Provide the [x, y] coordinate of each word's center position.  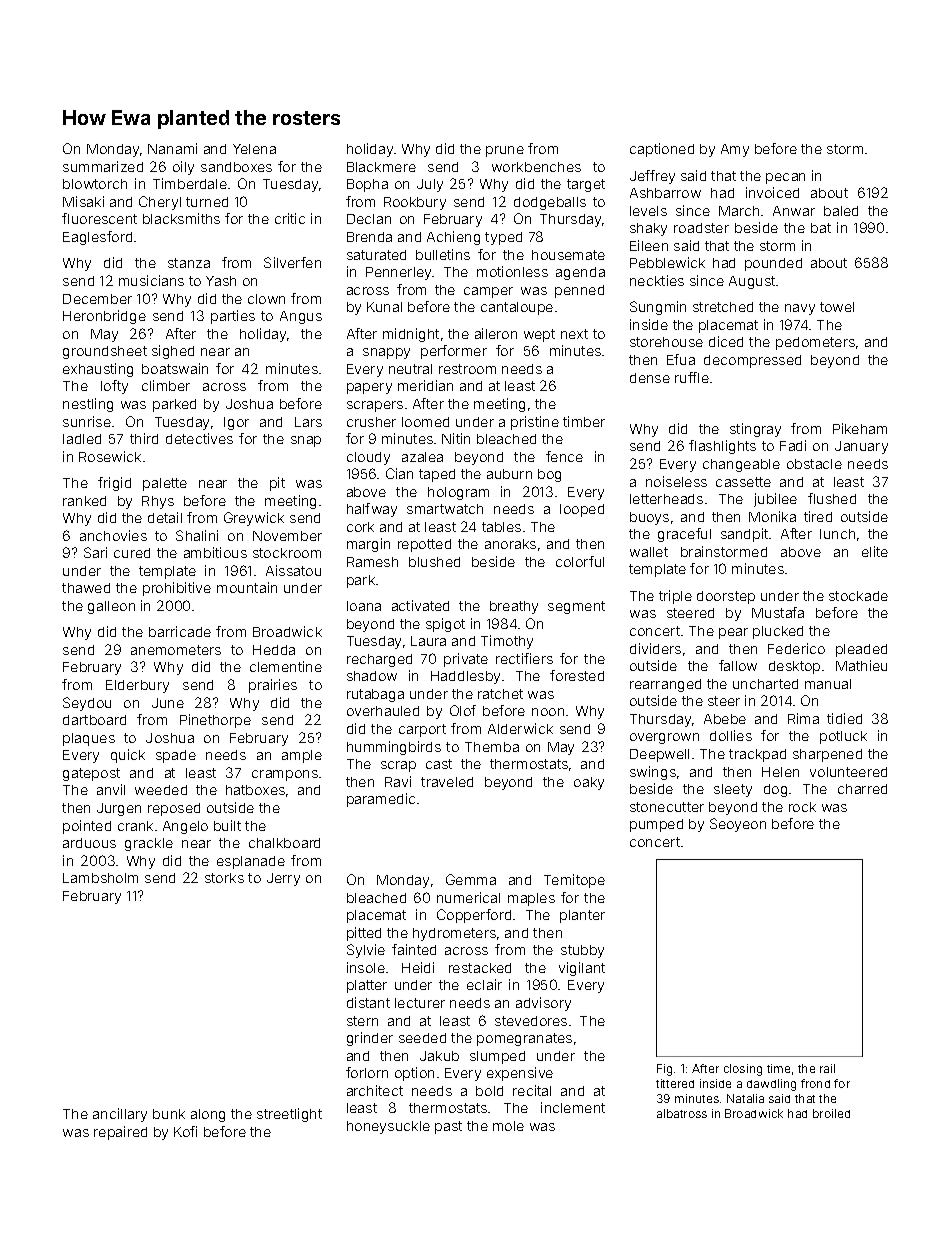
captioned [662, 150]
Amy [735, 150]
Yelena [254, 149]
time [778, 1068]
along [208, 1115]
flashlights [722, 447]
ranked [84, 501]
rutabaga [375, 695]
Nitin [456, 438]
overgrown [664, 738]
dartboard [94, 720]
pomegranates [524, 1039]
